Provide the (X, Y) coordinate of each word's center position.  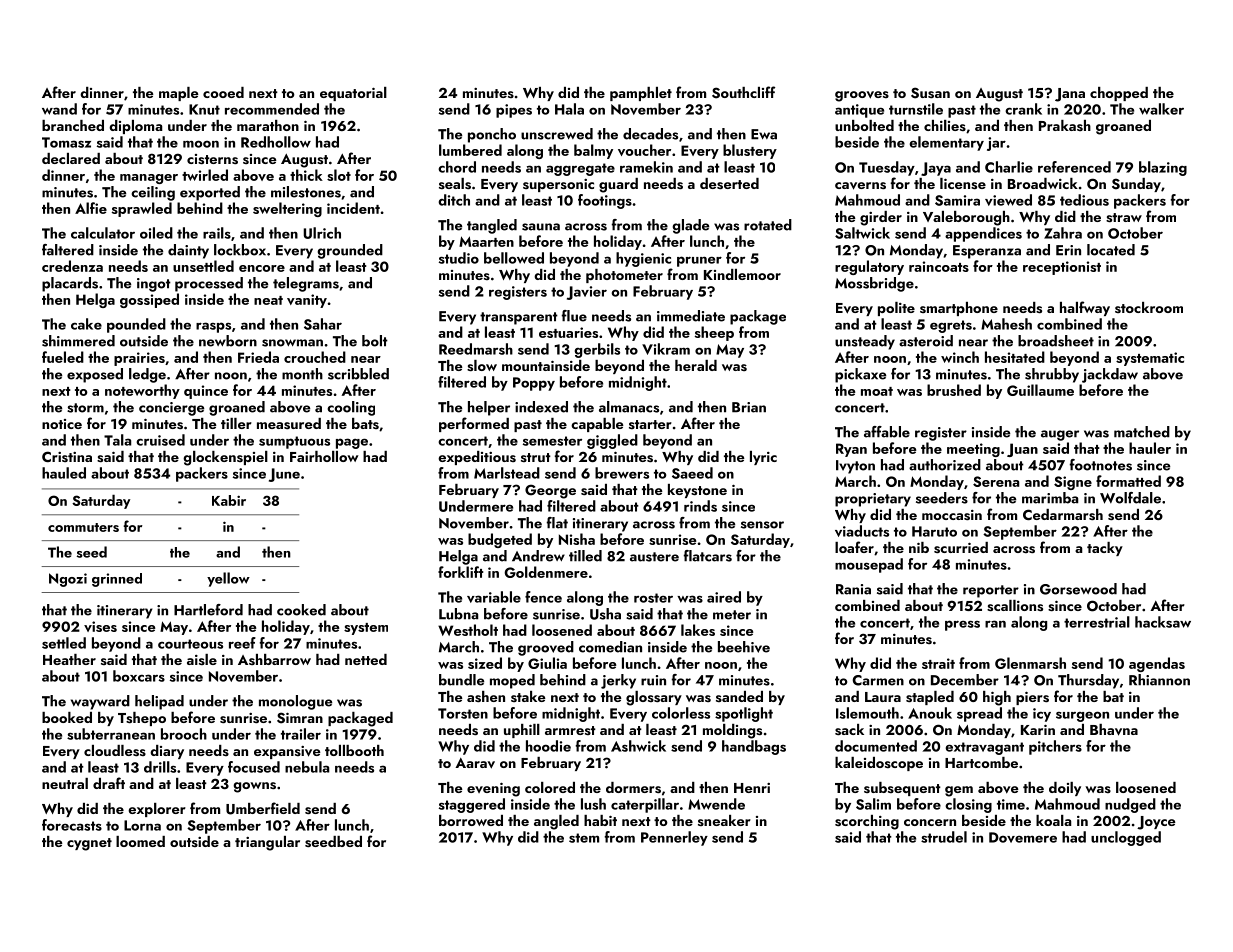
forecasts (72, 825)
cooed (223, 92)
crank (1023, 109)
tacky (1105, 549)
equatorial (353, 94)
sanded (739, 696)
